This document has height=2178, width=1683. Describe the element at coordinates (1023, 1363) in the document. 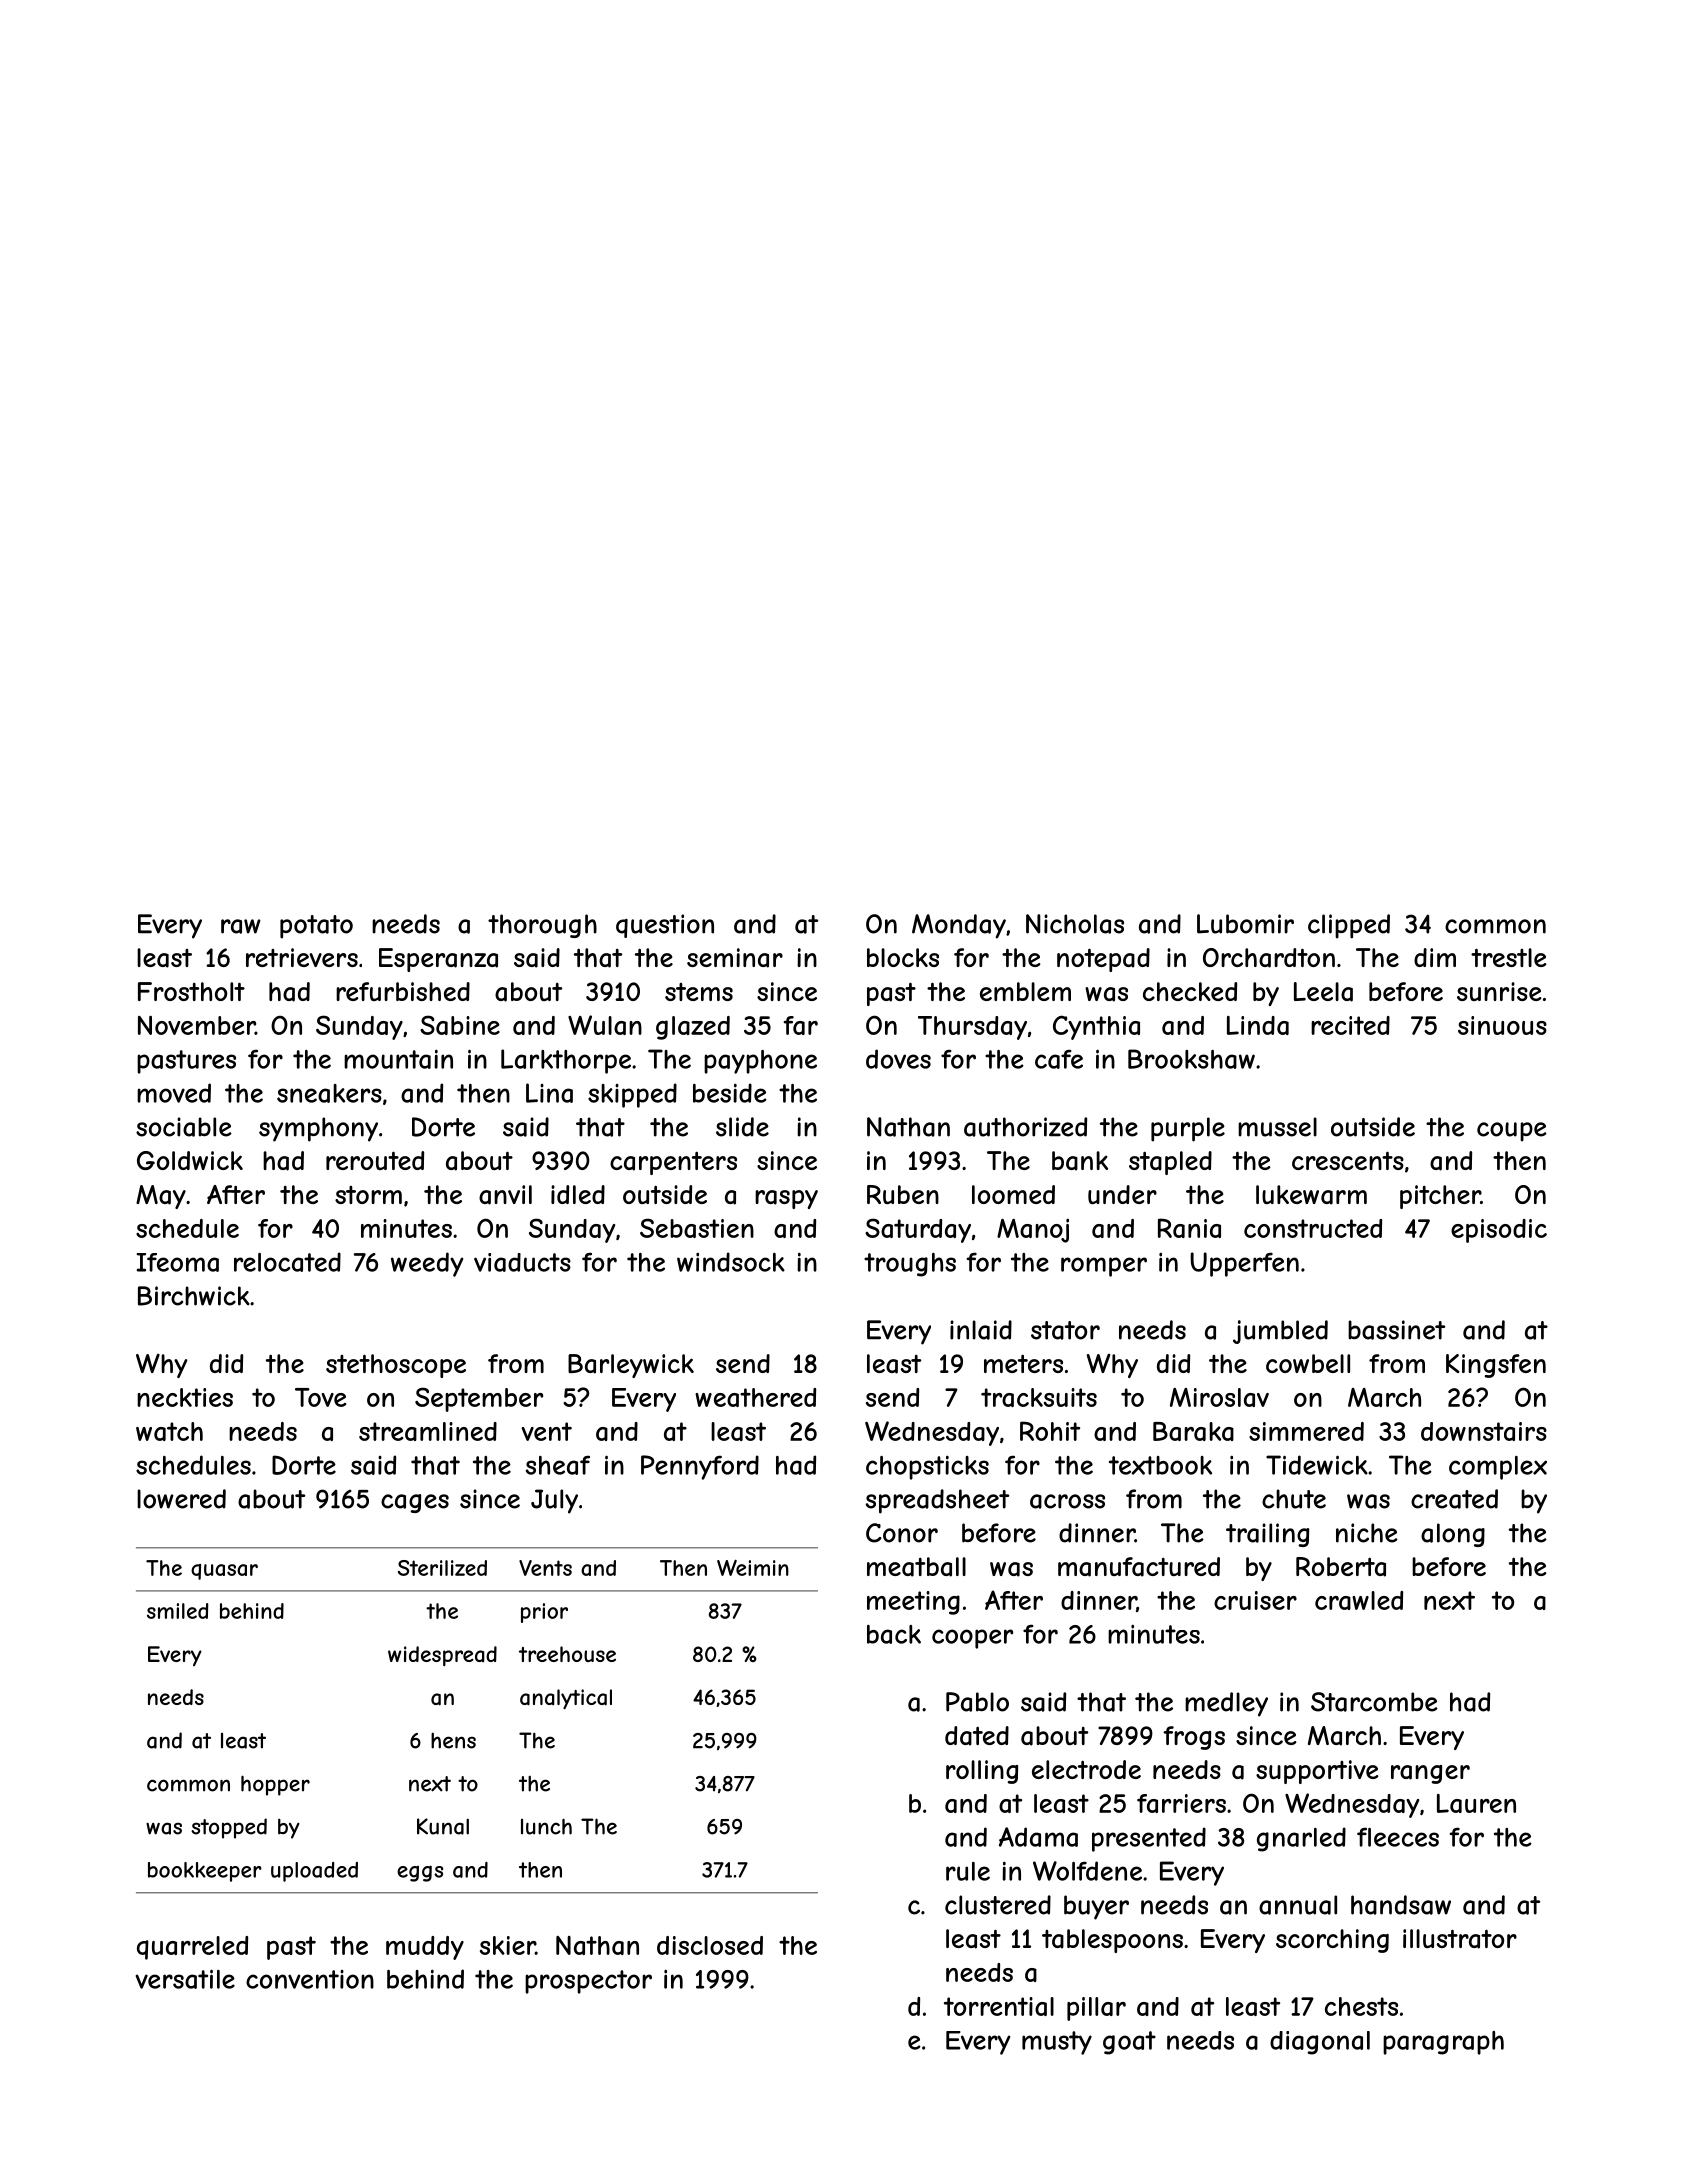

I see `meters` at that location.
